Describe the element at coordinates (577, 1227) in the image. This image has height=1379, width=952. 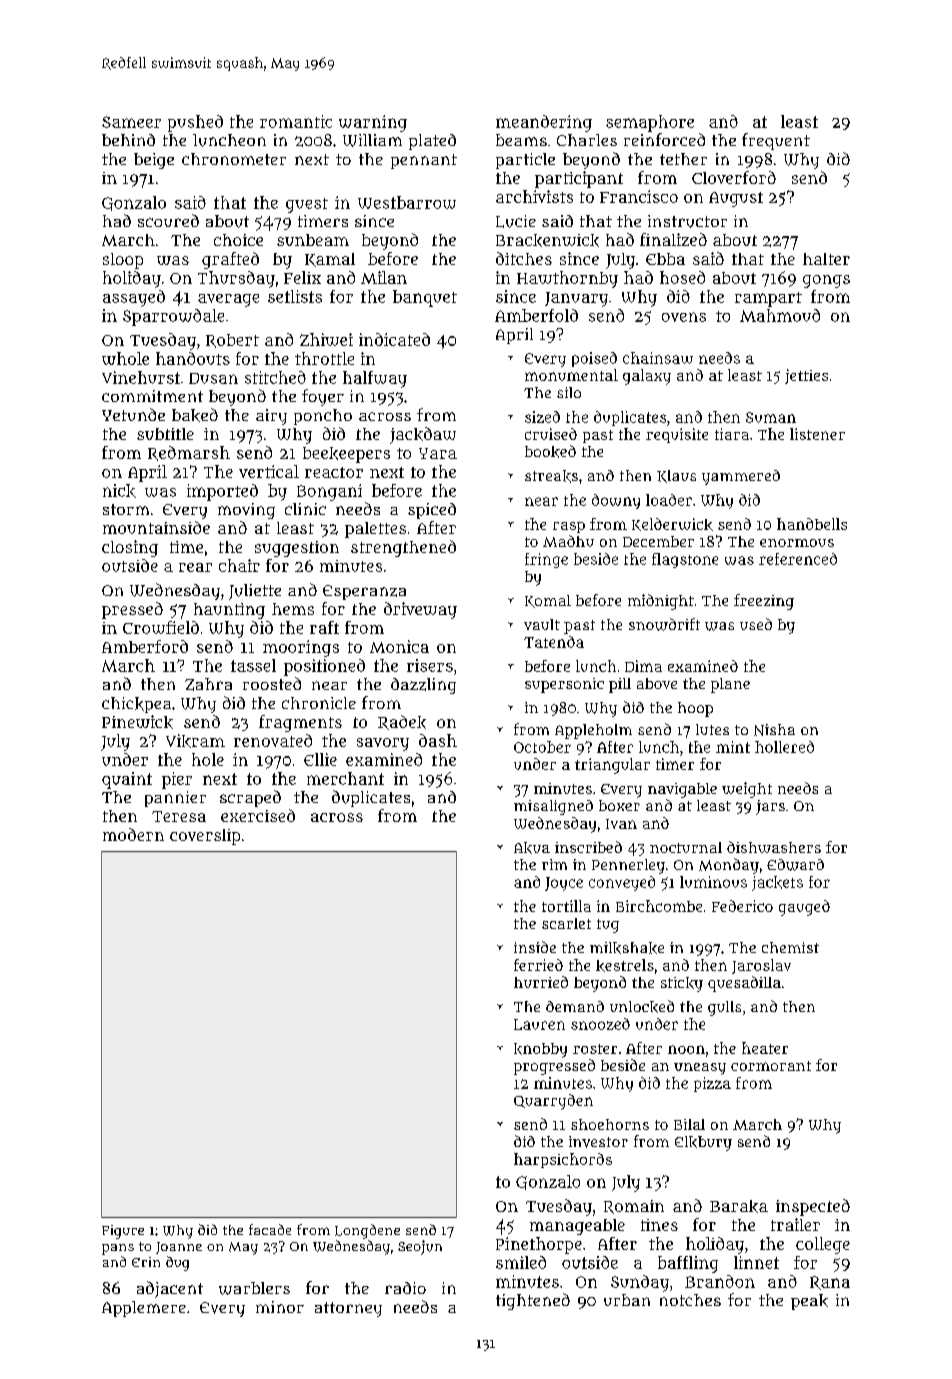
I see `manageable` at that location.
